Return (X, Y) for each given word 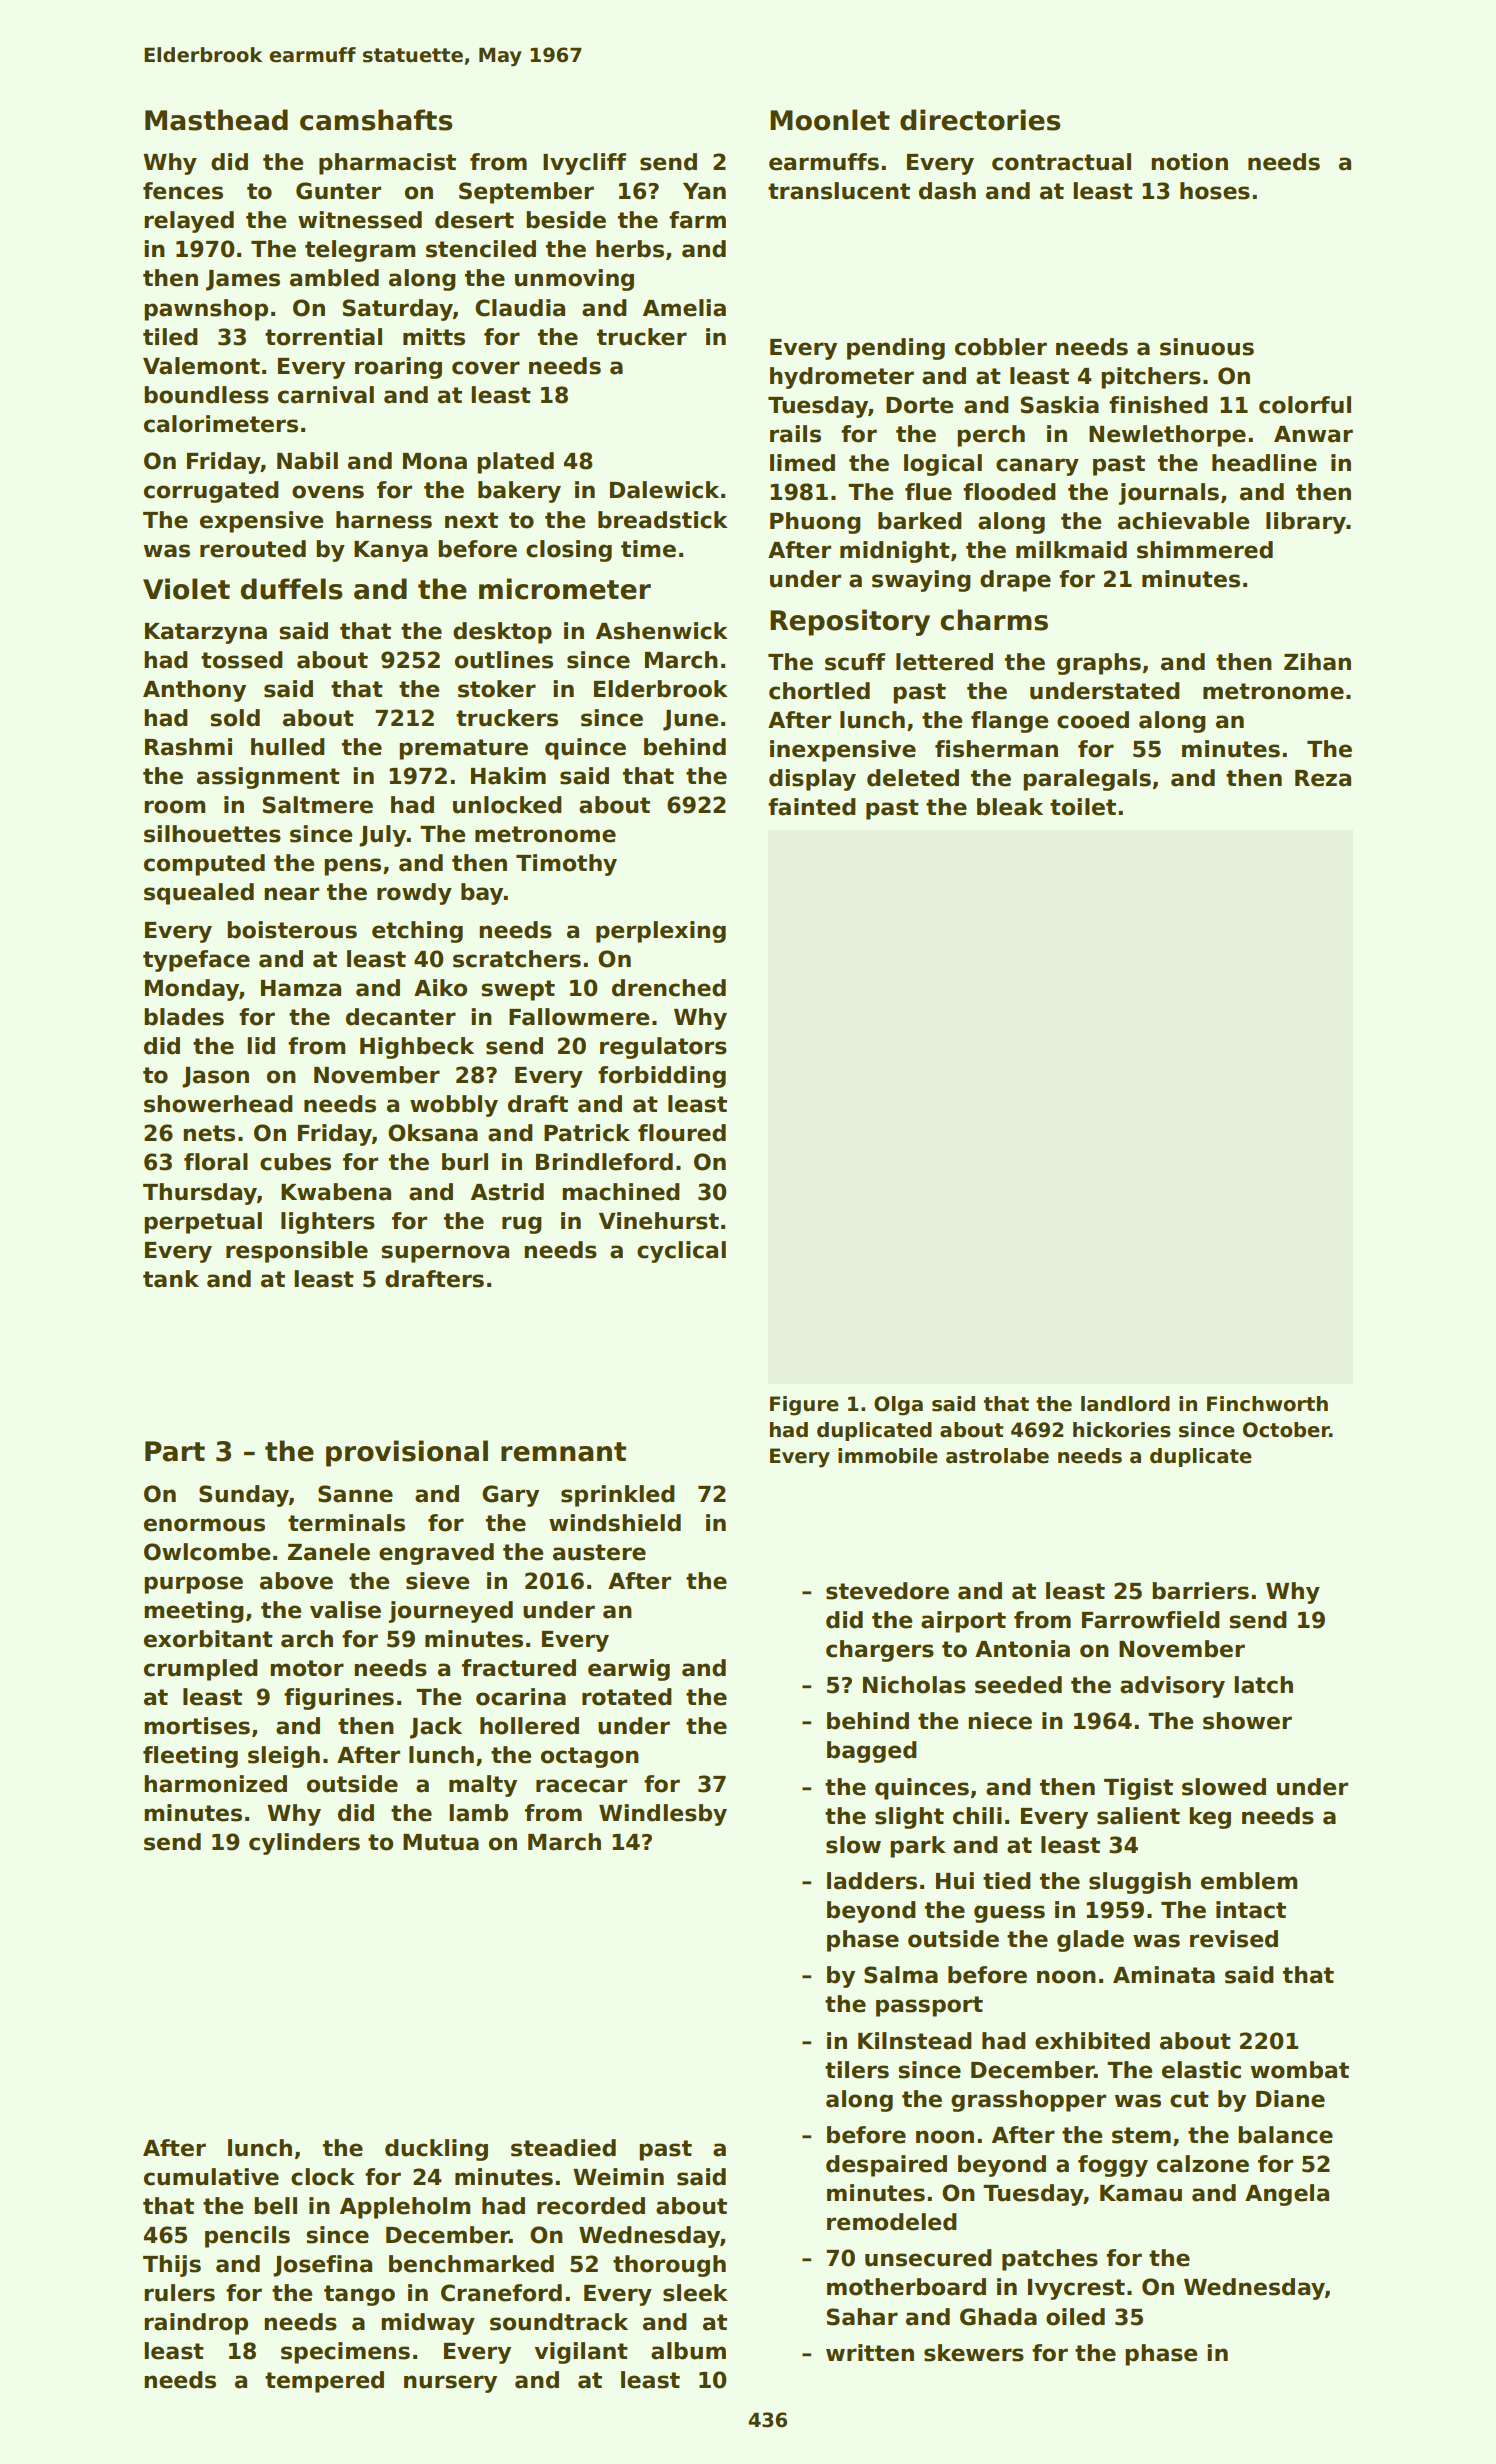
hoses (1215, 191)
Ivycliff (584, 164)
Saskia (1060, 405)
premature (463, 749)
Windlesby (663, 1815)
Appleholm (405, 2208)
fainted (812, 807)
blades (184, 1017)
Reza (1323, 778)
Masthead (216, 120)
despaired (886, 2166)
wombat (1300, 2070)
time (648, 549)
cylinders (304, 1844)
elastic (1201, 2070)
